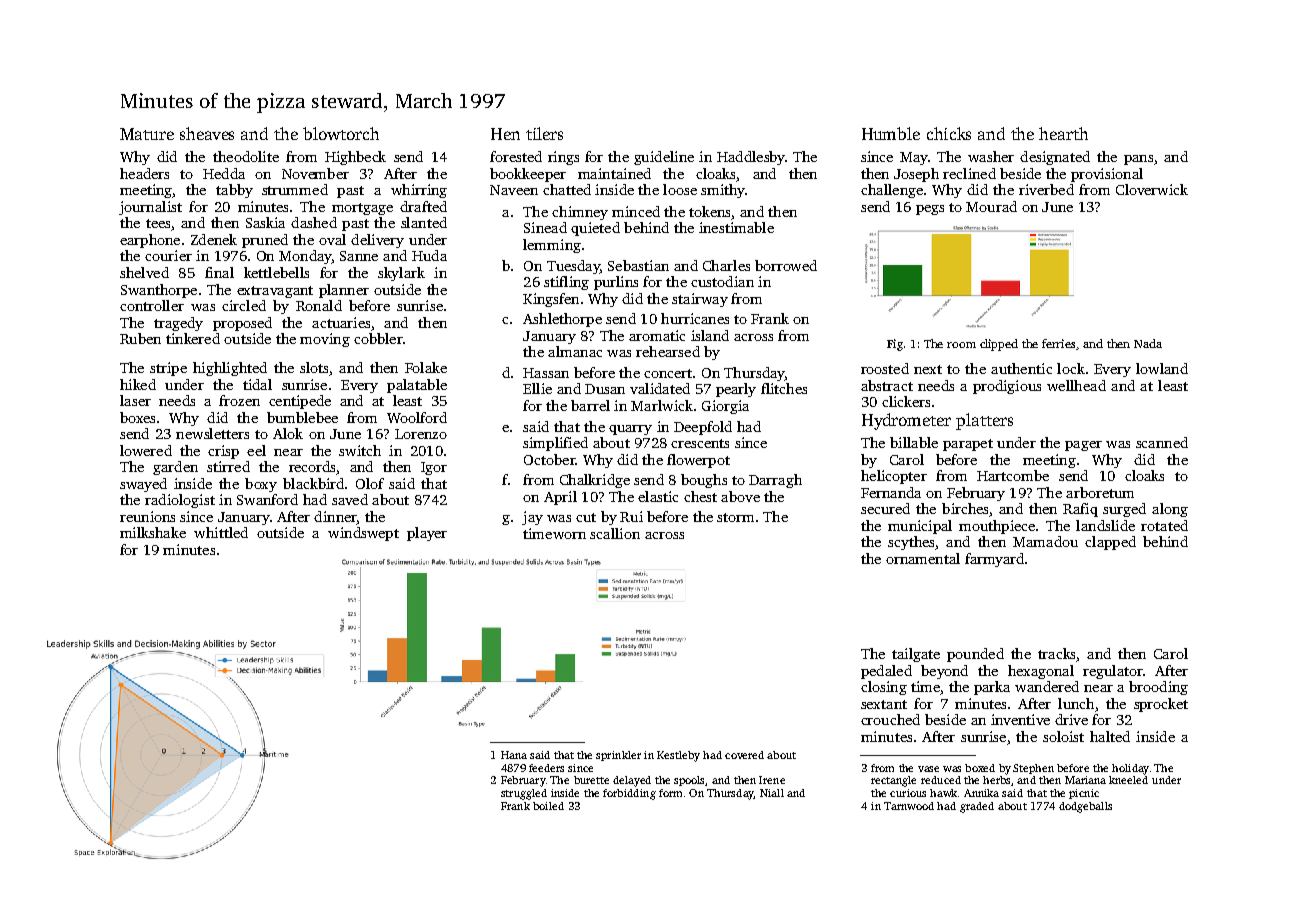  I want to click on laser, so click(135, 400).
